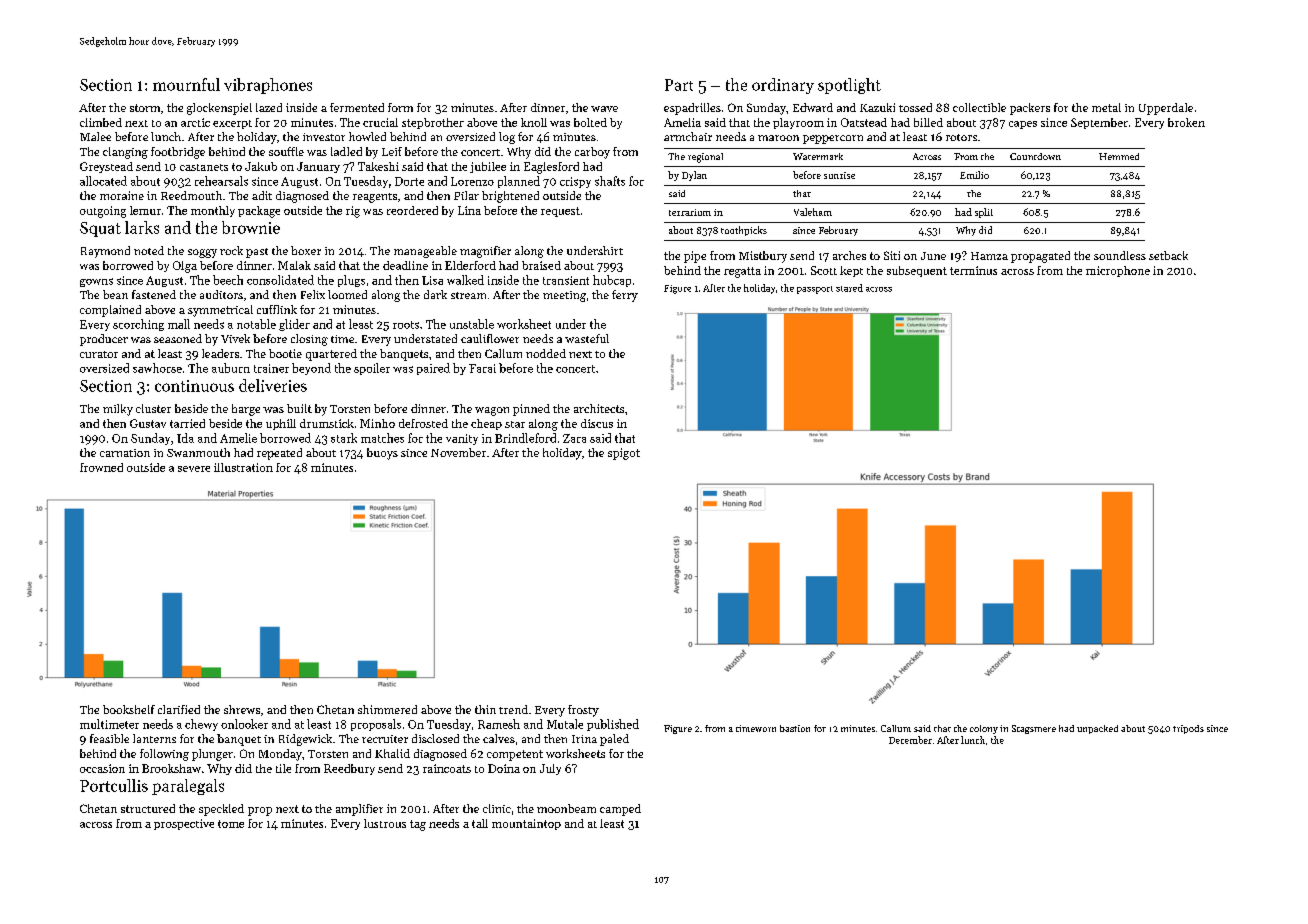 Image resolution: width=1308 pixels, height=924 pixels. I want to click on tossed, so click(915, 107).
